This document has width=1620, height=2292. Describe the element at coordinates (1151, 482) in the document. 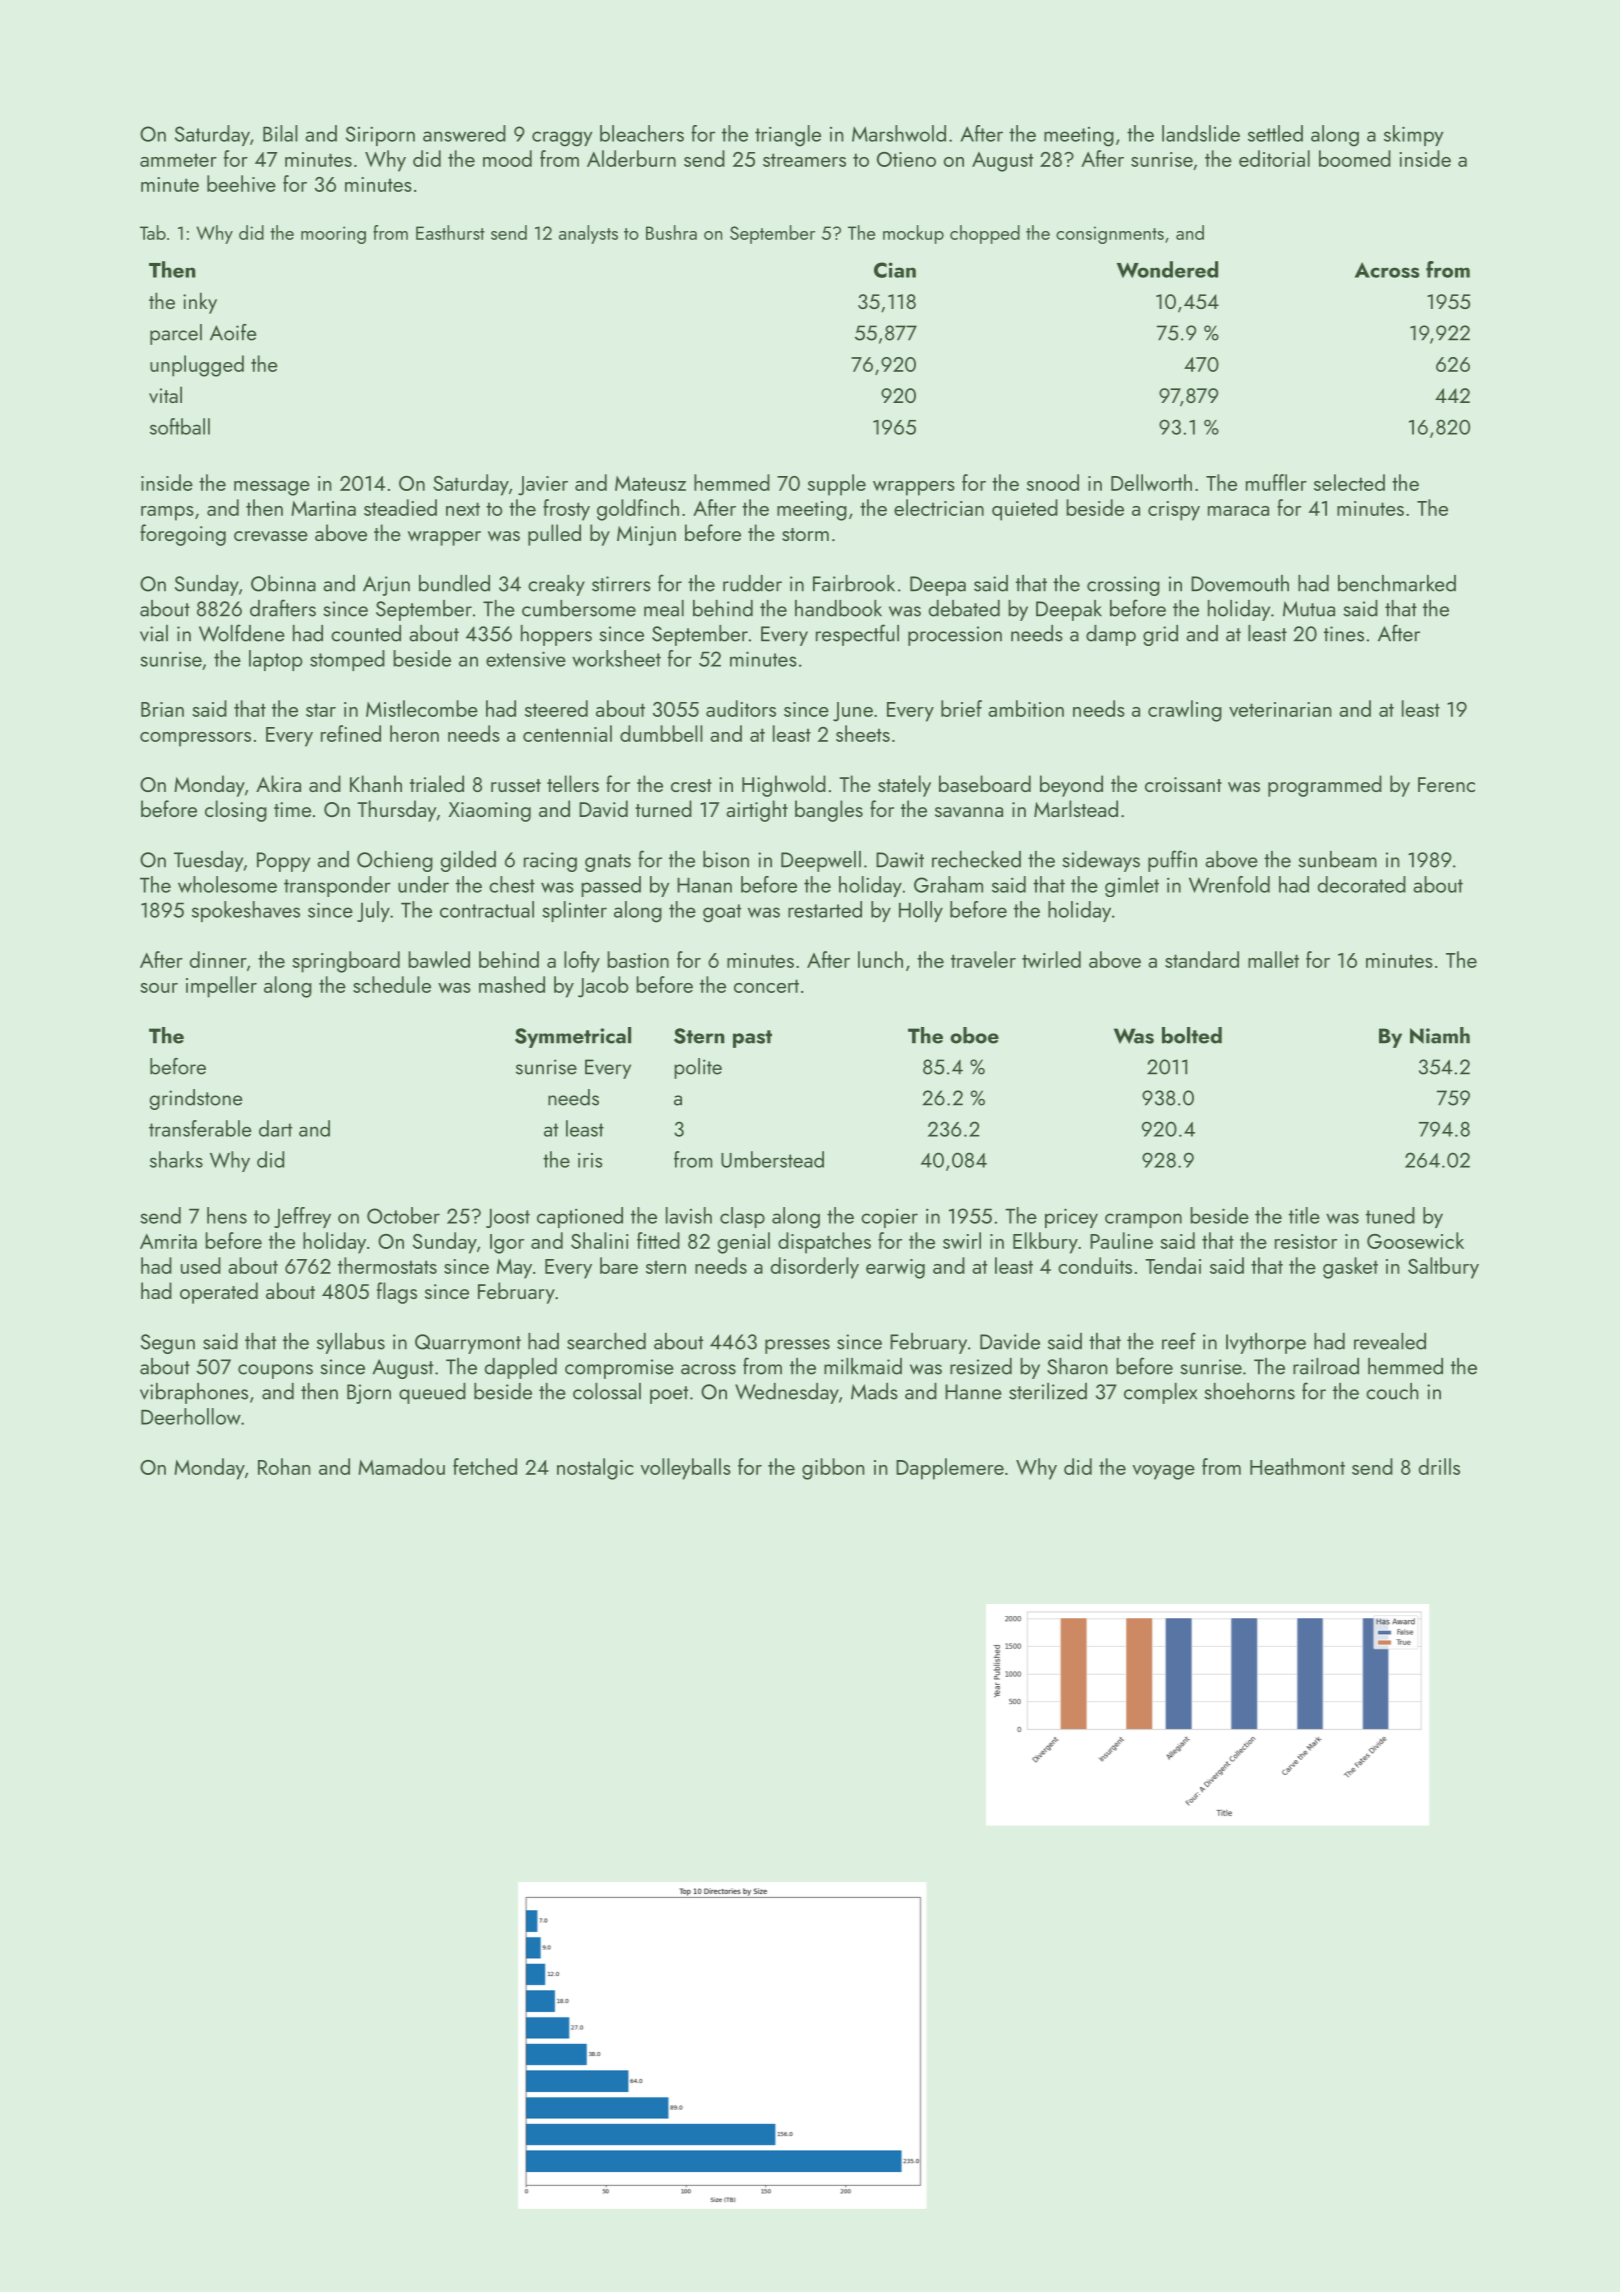

I see `Dellworth` at that location.
